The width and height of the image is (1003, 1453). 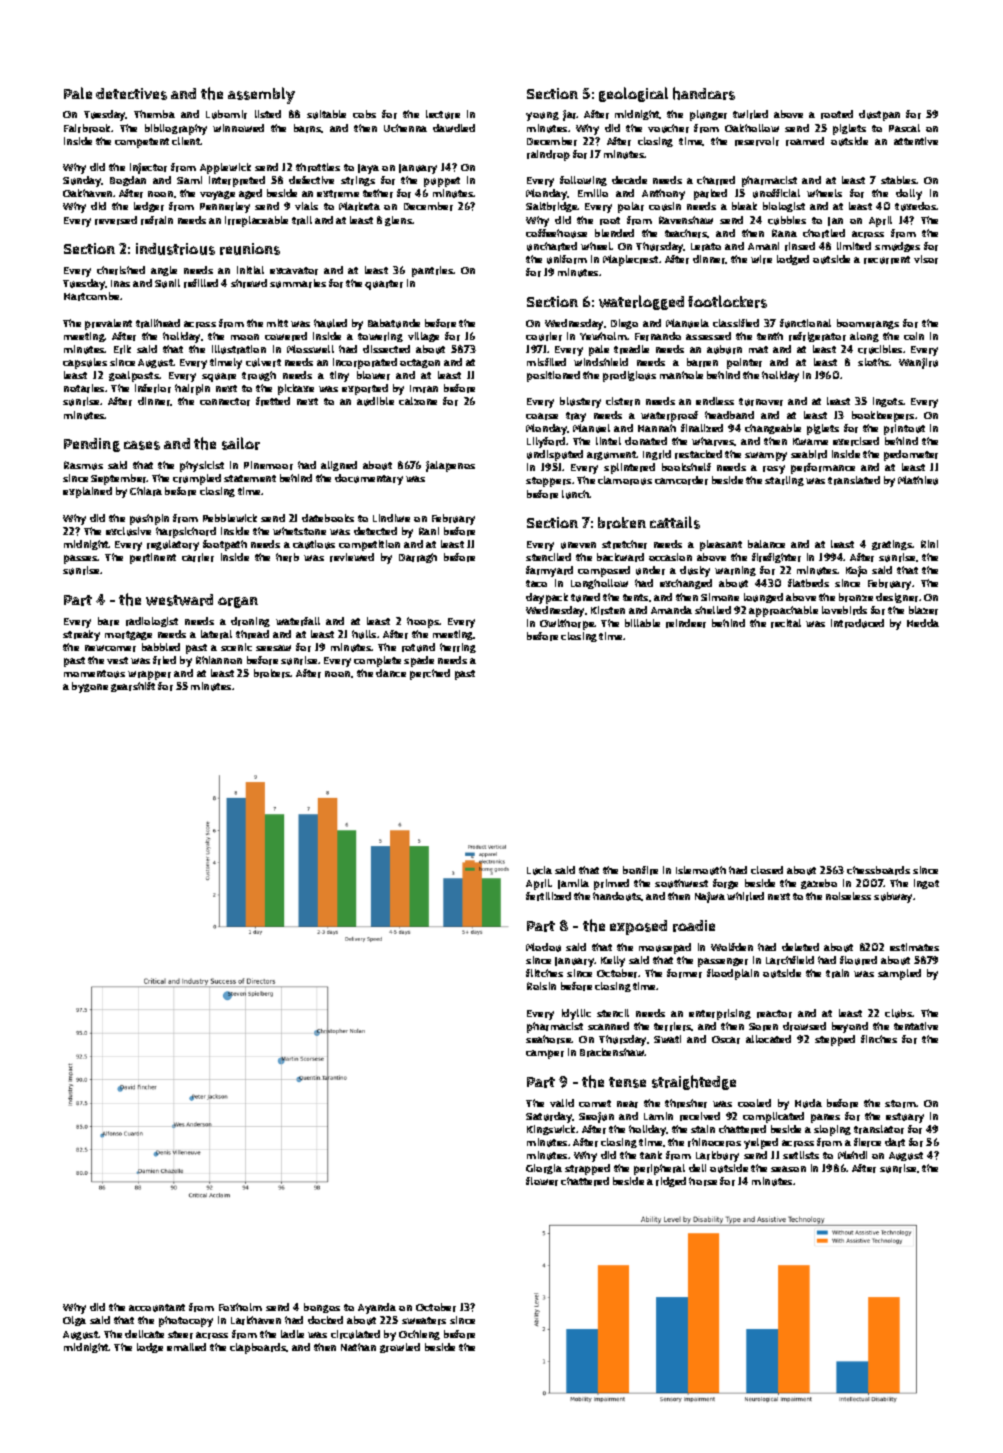 I want to click on Giorgia, so click(x=544, y=1169).
